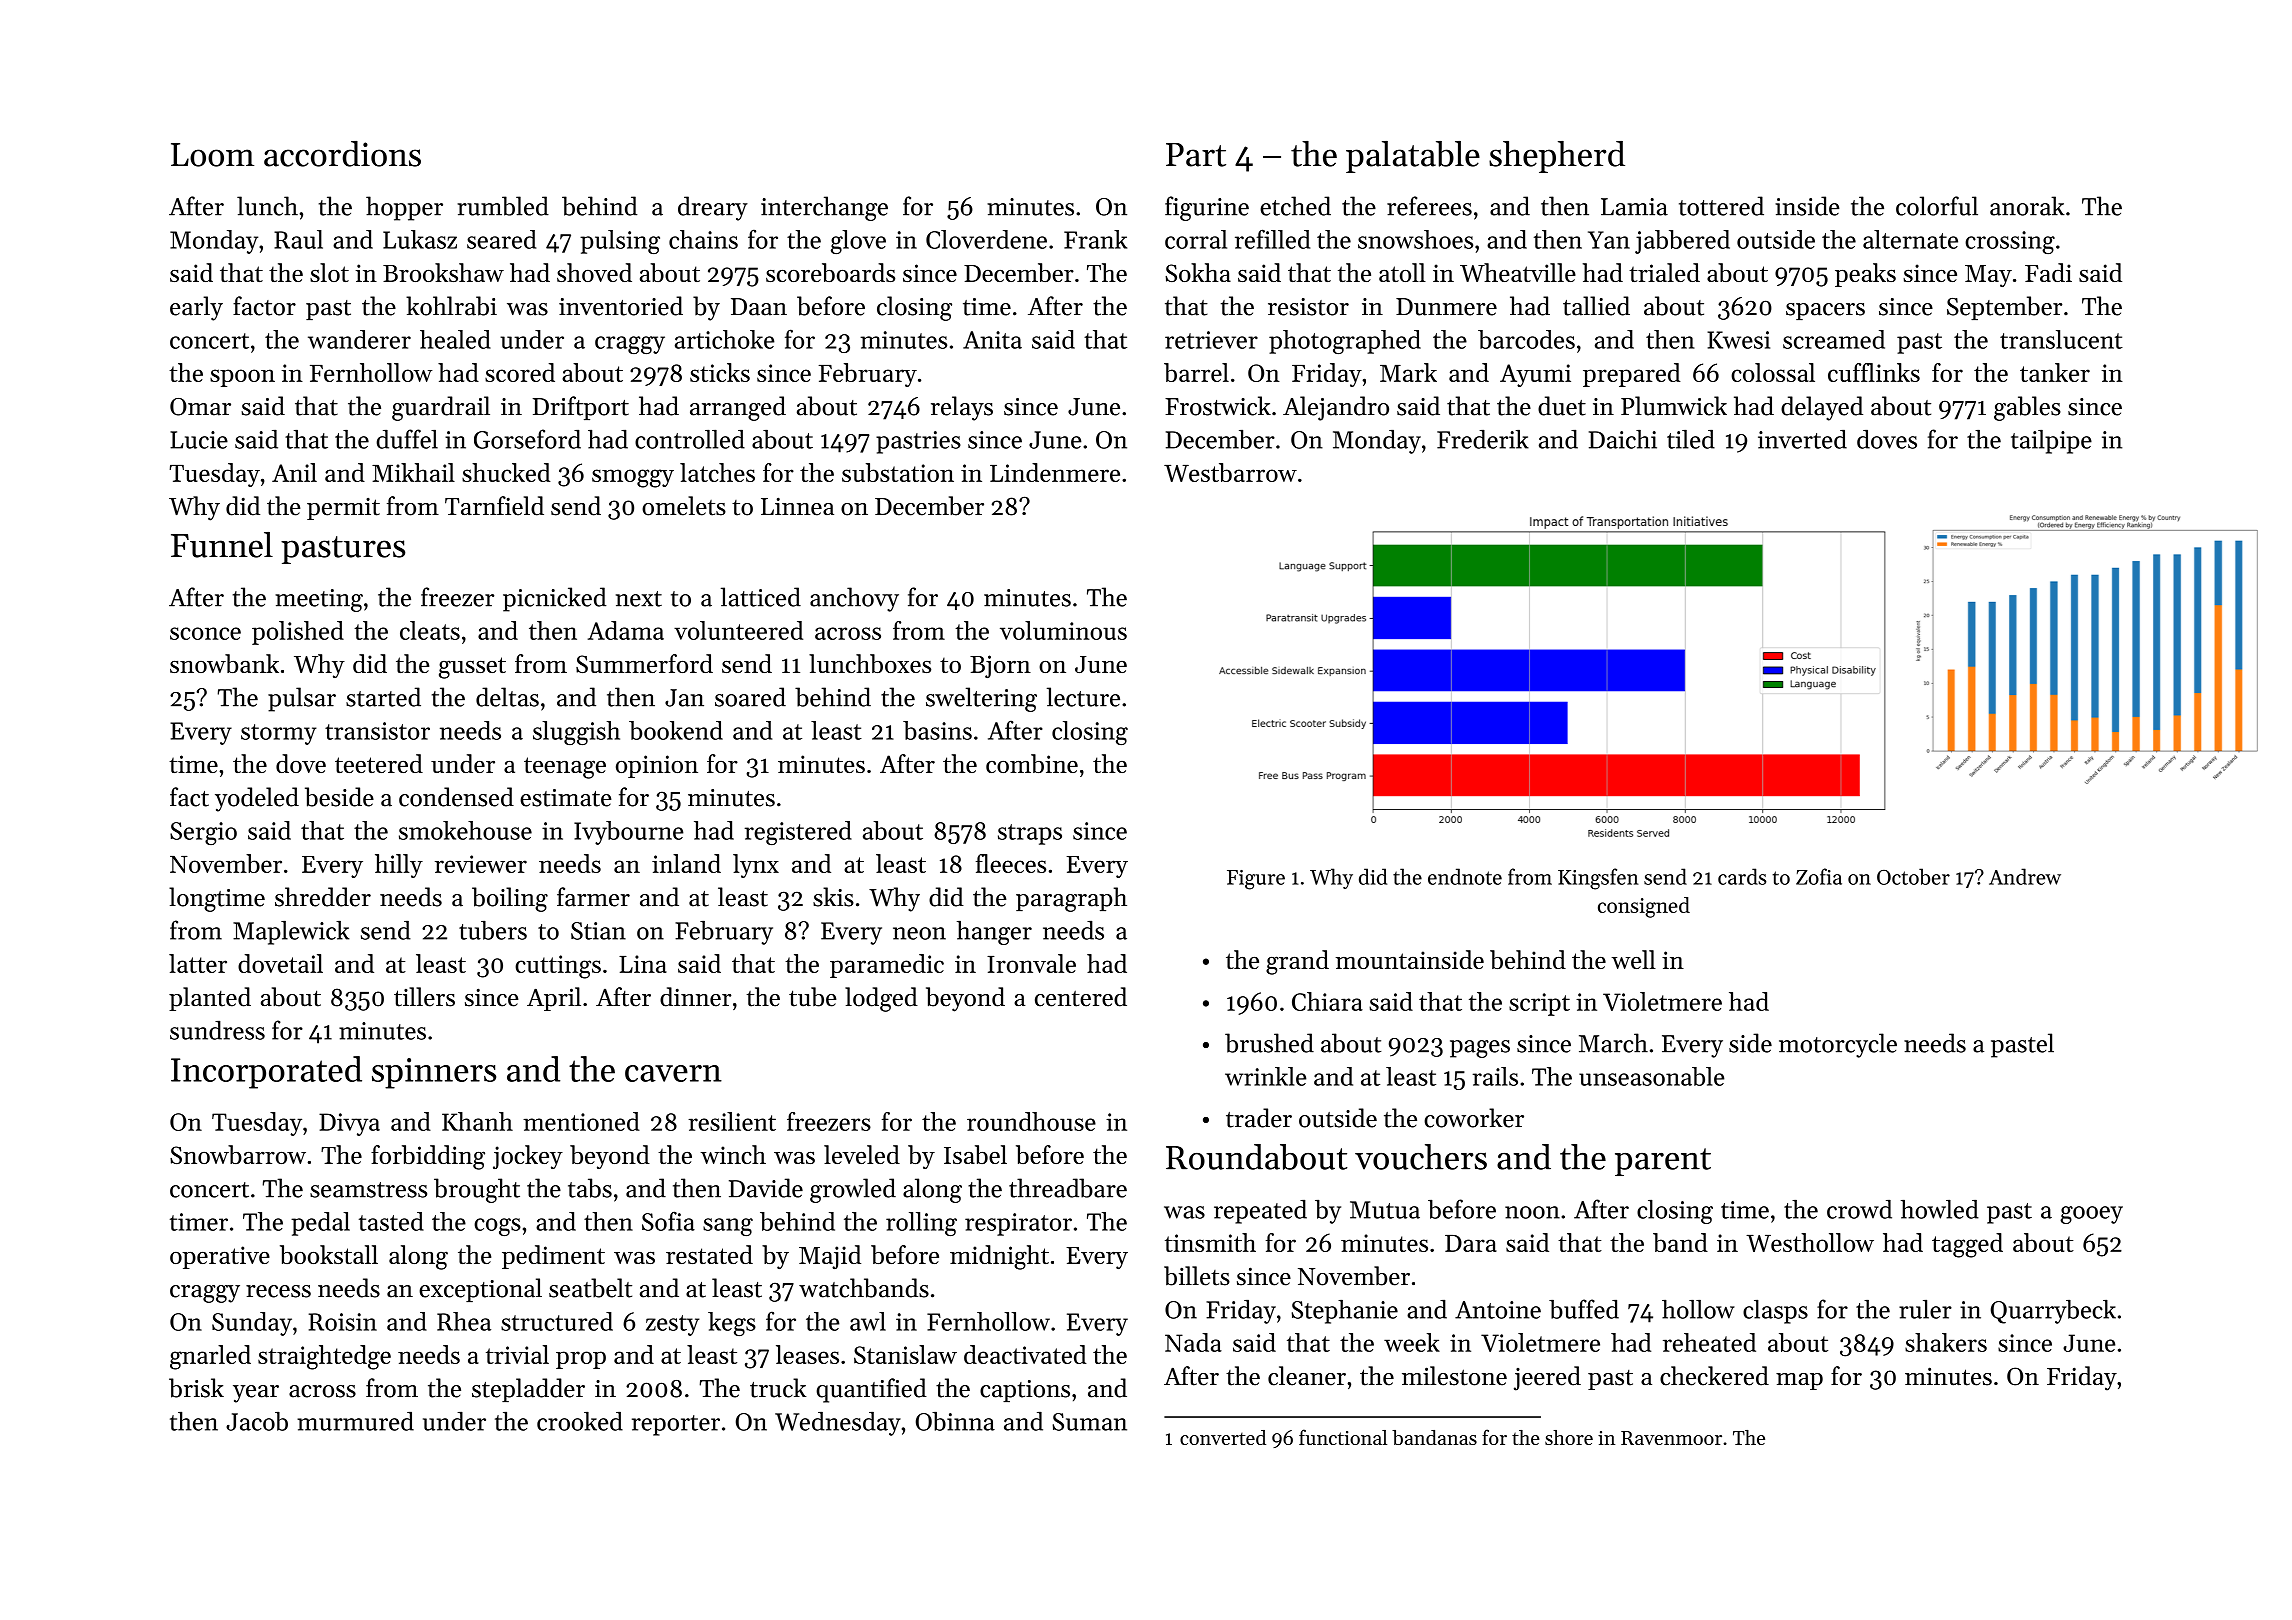  Describe the element at coordinates (222, 545) in the image. I see `Funnel` at that location.
